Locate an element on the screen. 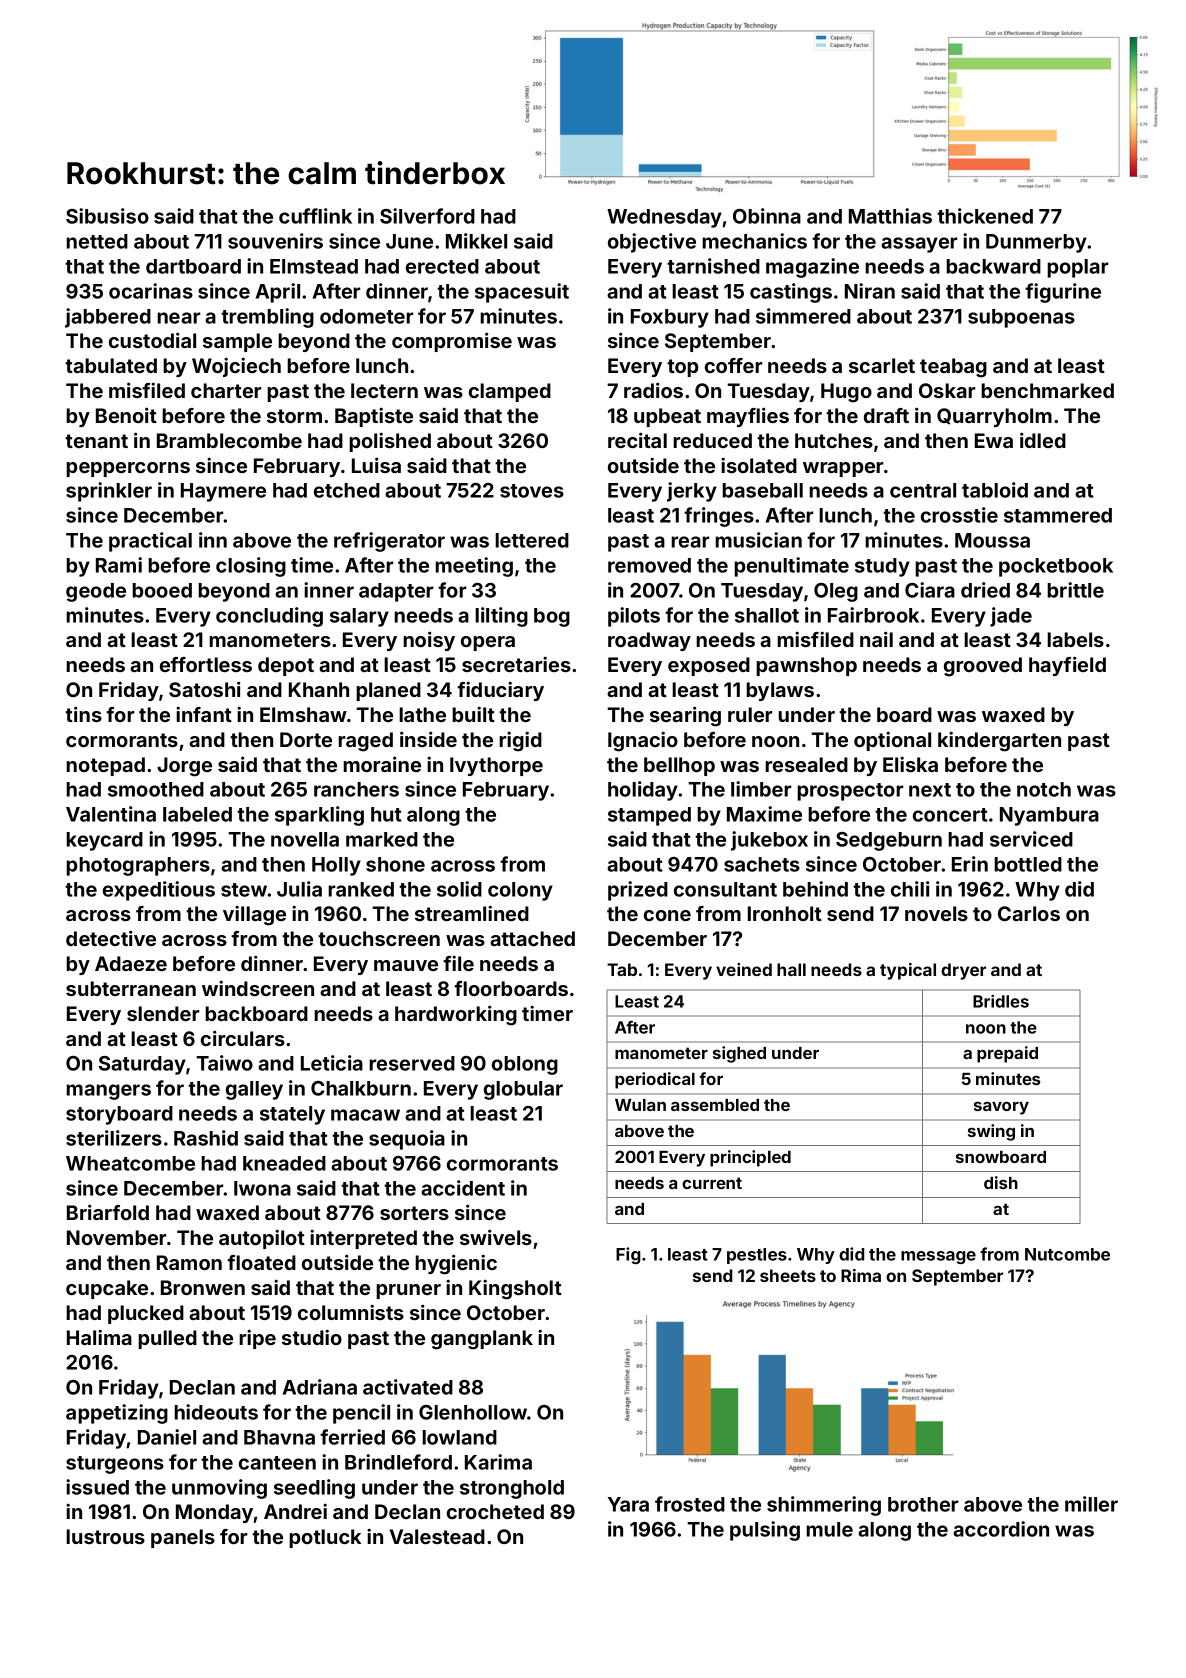 The width and height of the screenshot is (1186, 1678). Andrei is located at coordinates (295, 1511).
